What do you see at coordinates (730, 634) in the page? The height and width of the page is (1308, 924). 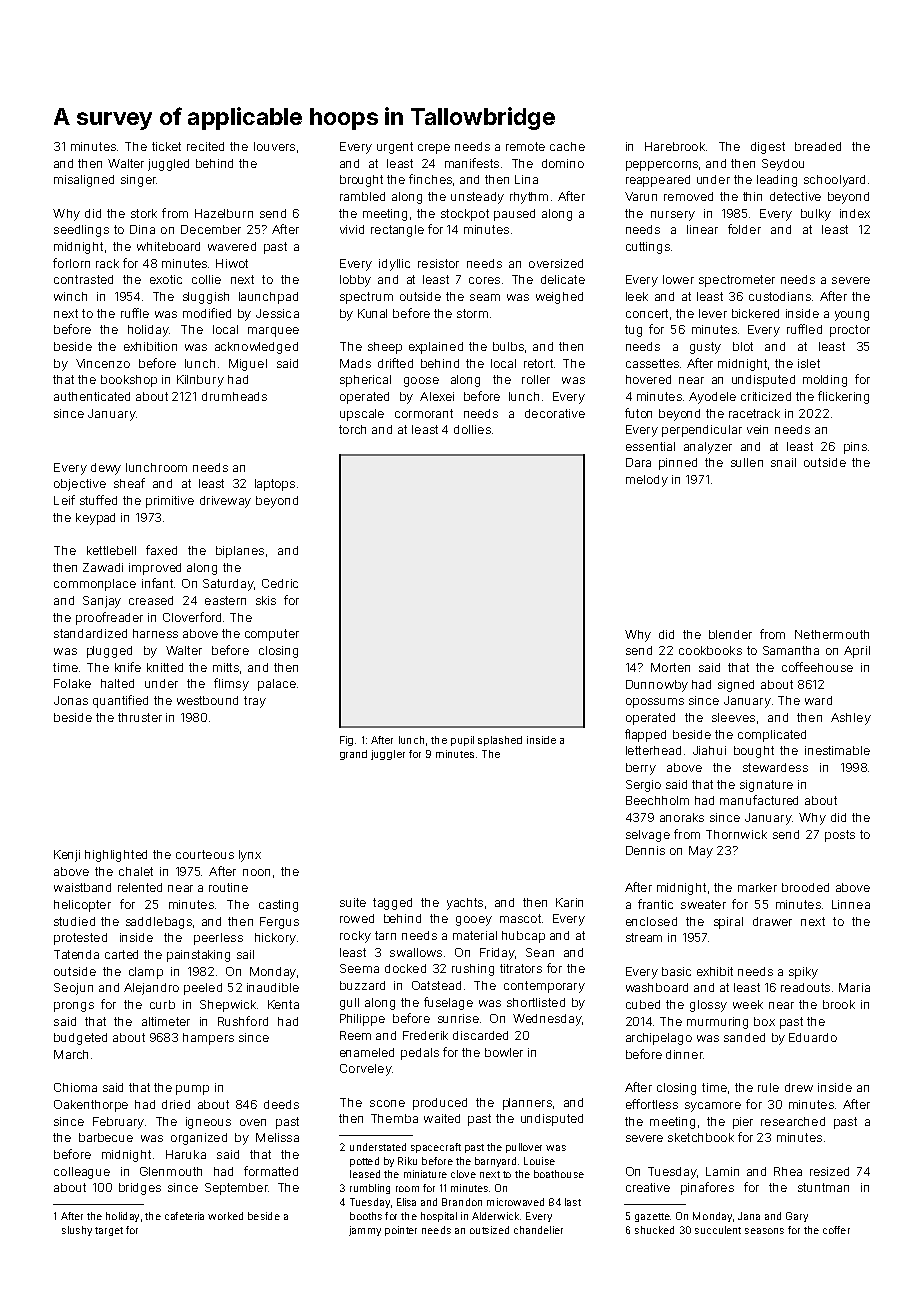 I see `blender` at bounding box center [730, 634].
